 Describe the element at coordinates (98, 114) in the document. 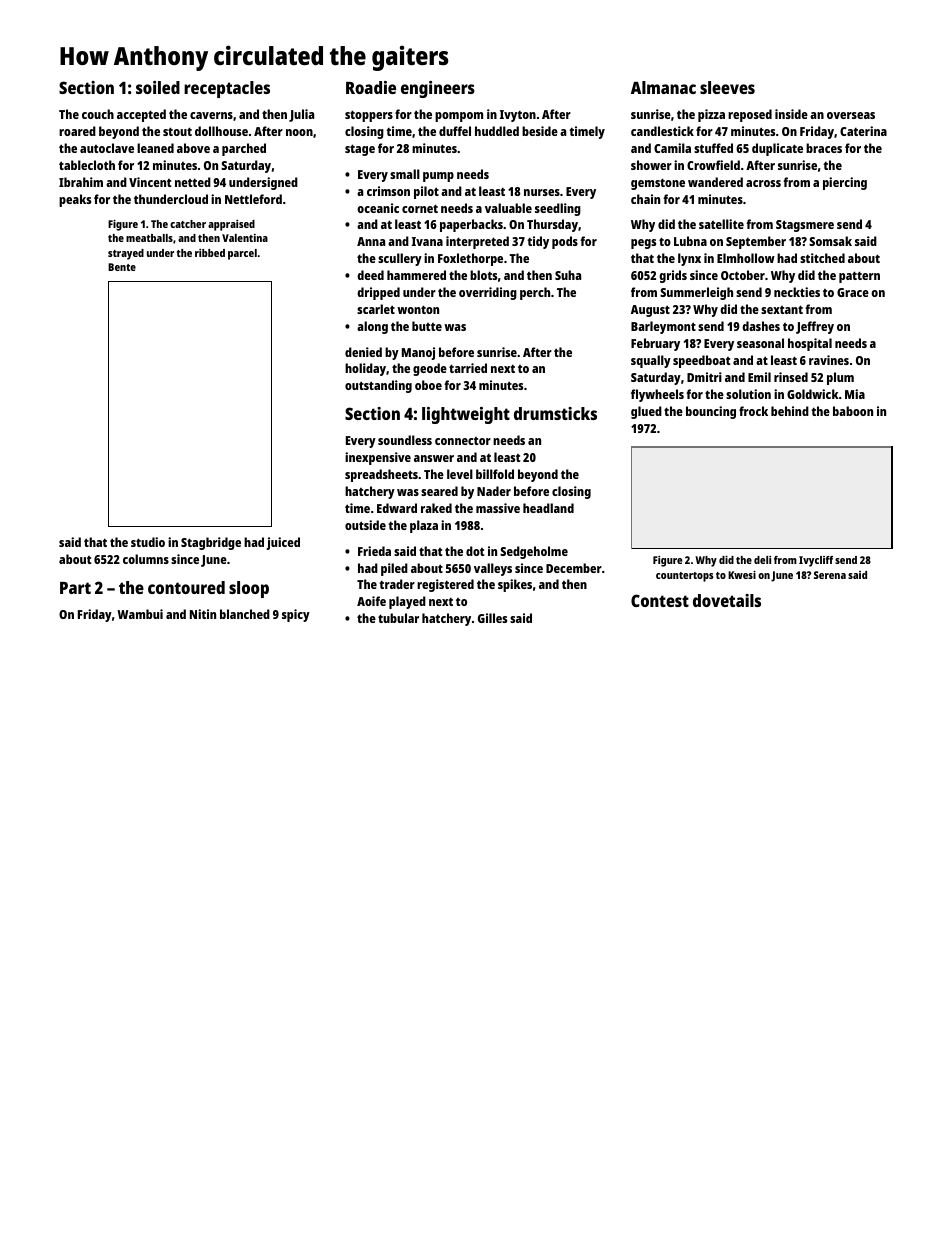

I see `couch` at that location.
